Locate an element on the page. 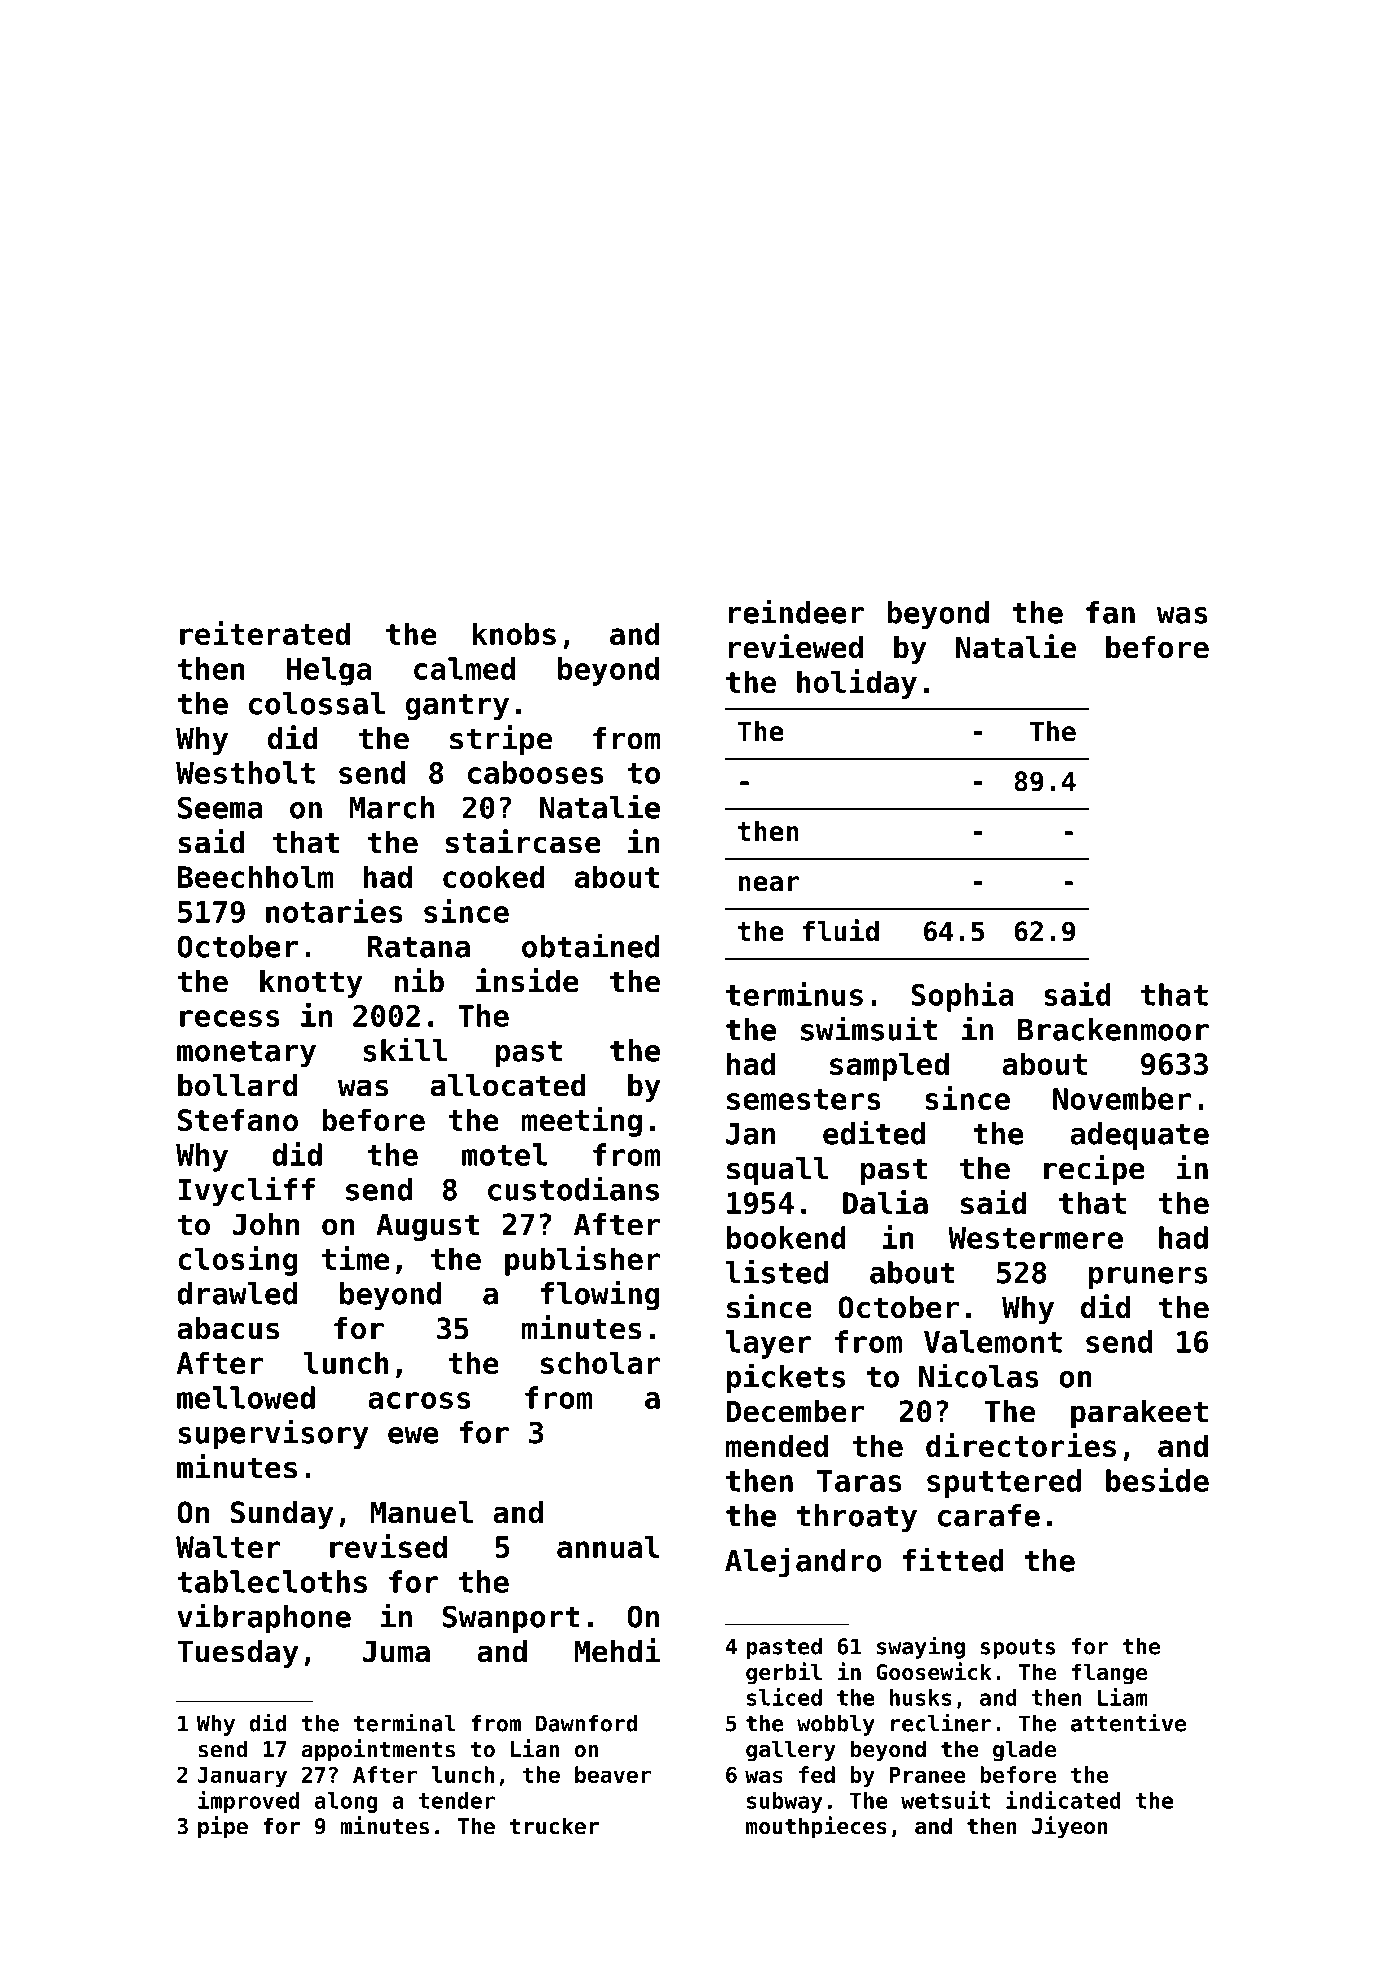 The image size is (1386, 1969). Stefano is located at coordinates (238, 1119).
